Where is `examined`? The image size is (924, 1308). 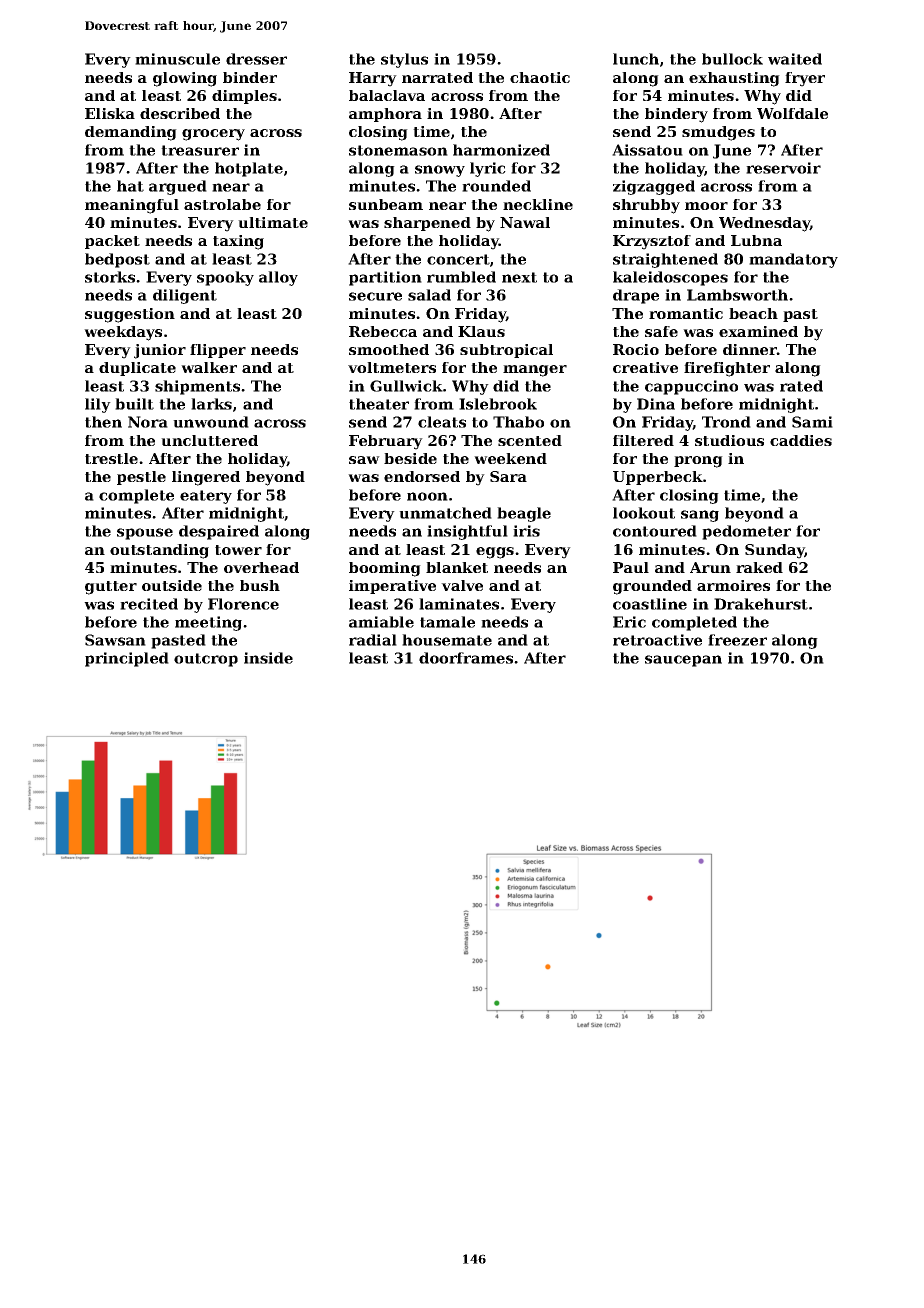 examined is located at coordinates (758, 331).
